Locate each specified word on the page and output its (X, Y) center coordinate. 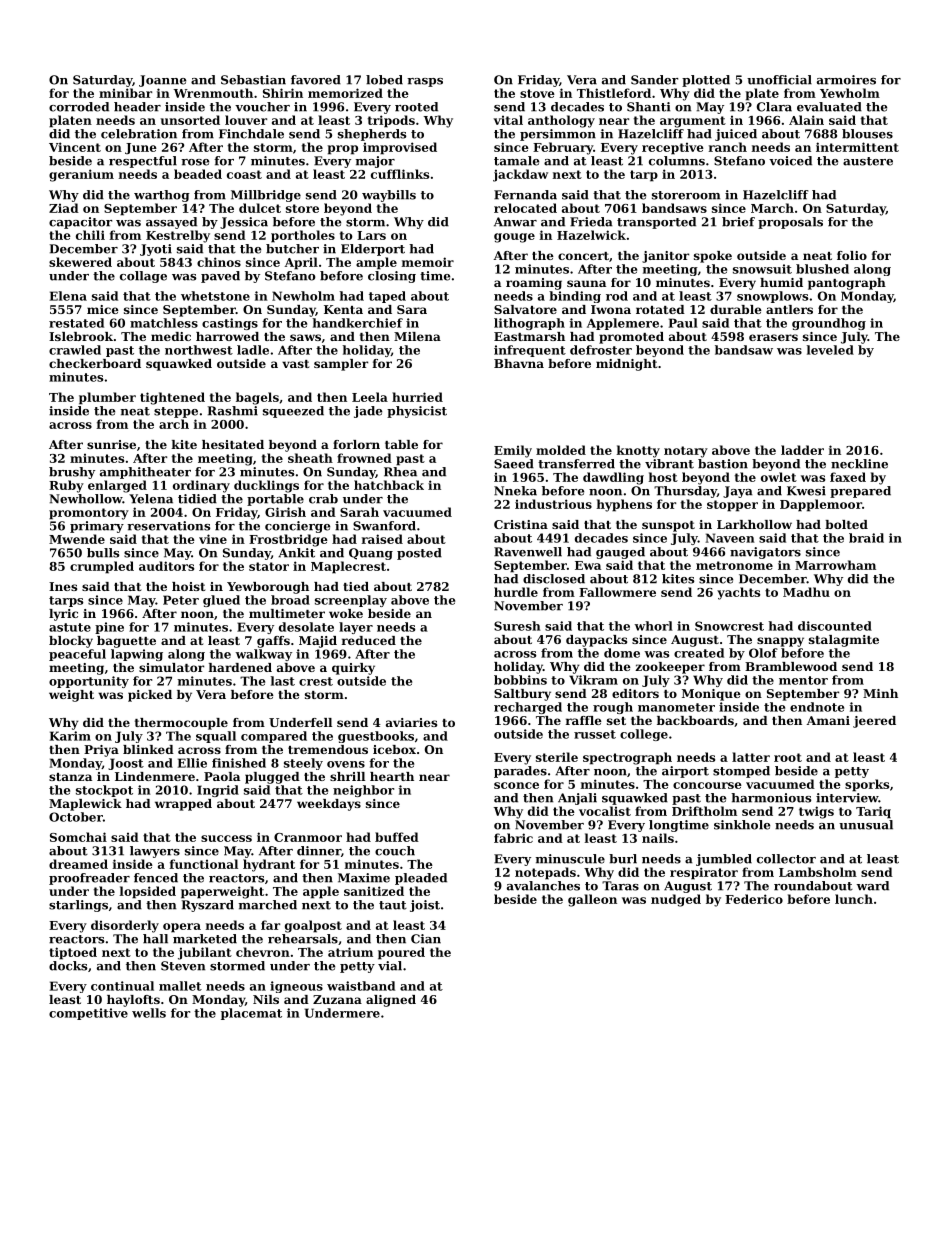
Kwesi (806, 491)
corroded (79, 107)
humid (781, 282)
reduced (369, 640)
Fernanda (525, 195)
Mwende (77, 539)
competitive (88, 1014)
